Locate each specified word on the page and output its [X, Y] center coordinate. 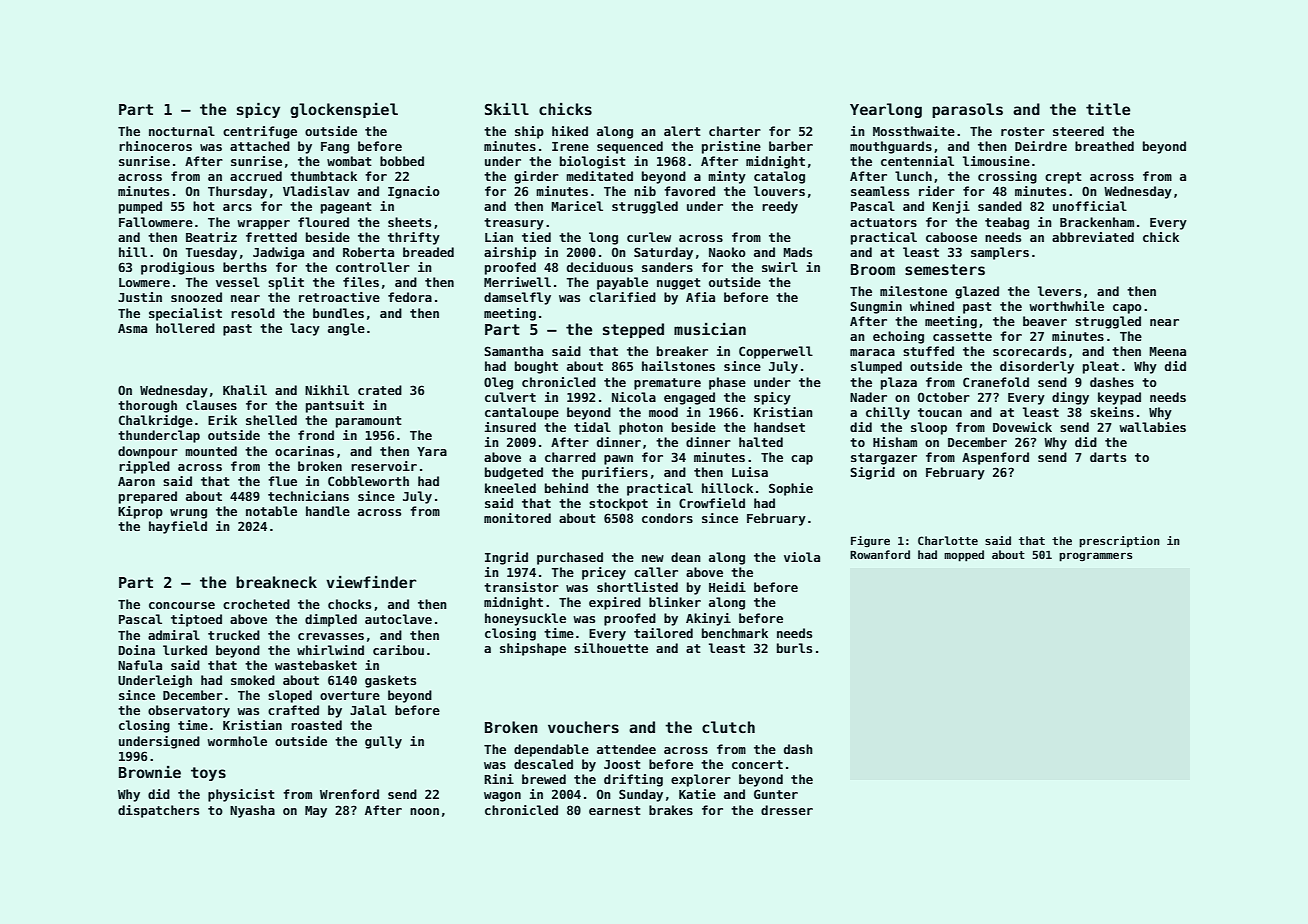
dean [686, 557]
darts [1108, 457]
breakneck [276, 582]
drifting [633, 780]
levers [1059, 291]
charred [570, 457]
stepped [633, 330]
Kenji [951, 207]
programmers [1095, 557]
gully [383, 742]
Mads [797, 252]
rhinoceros [155, 146]
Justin [140, 297]
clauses [211, 405]
